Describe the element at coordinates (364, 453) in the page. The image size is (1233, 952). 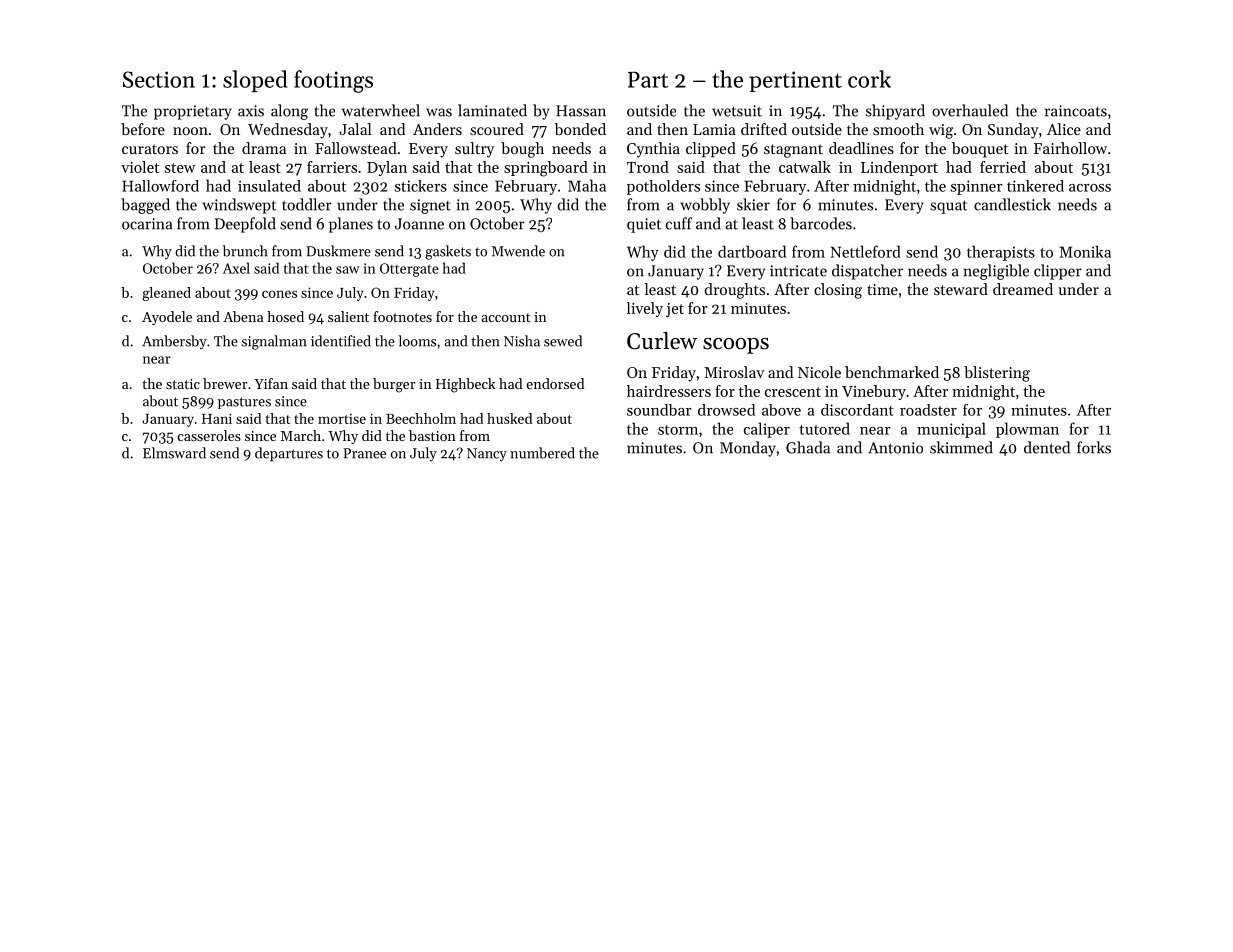
I see `Pranee` at that location.
